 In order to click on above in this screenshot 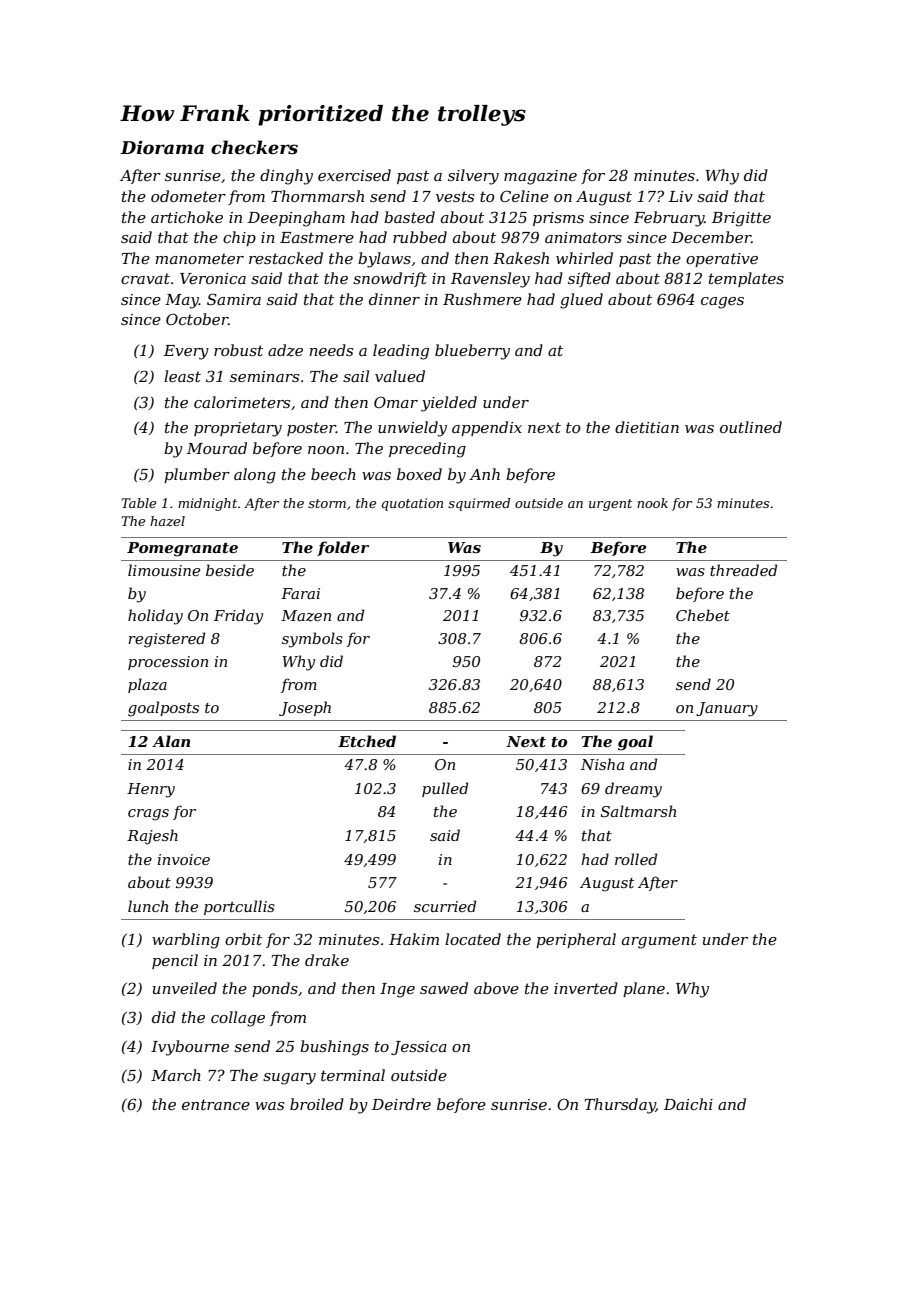, I will do `click(496, 988)`.
